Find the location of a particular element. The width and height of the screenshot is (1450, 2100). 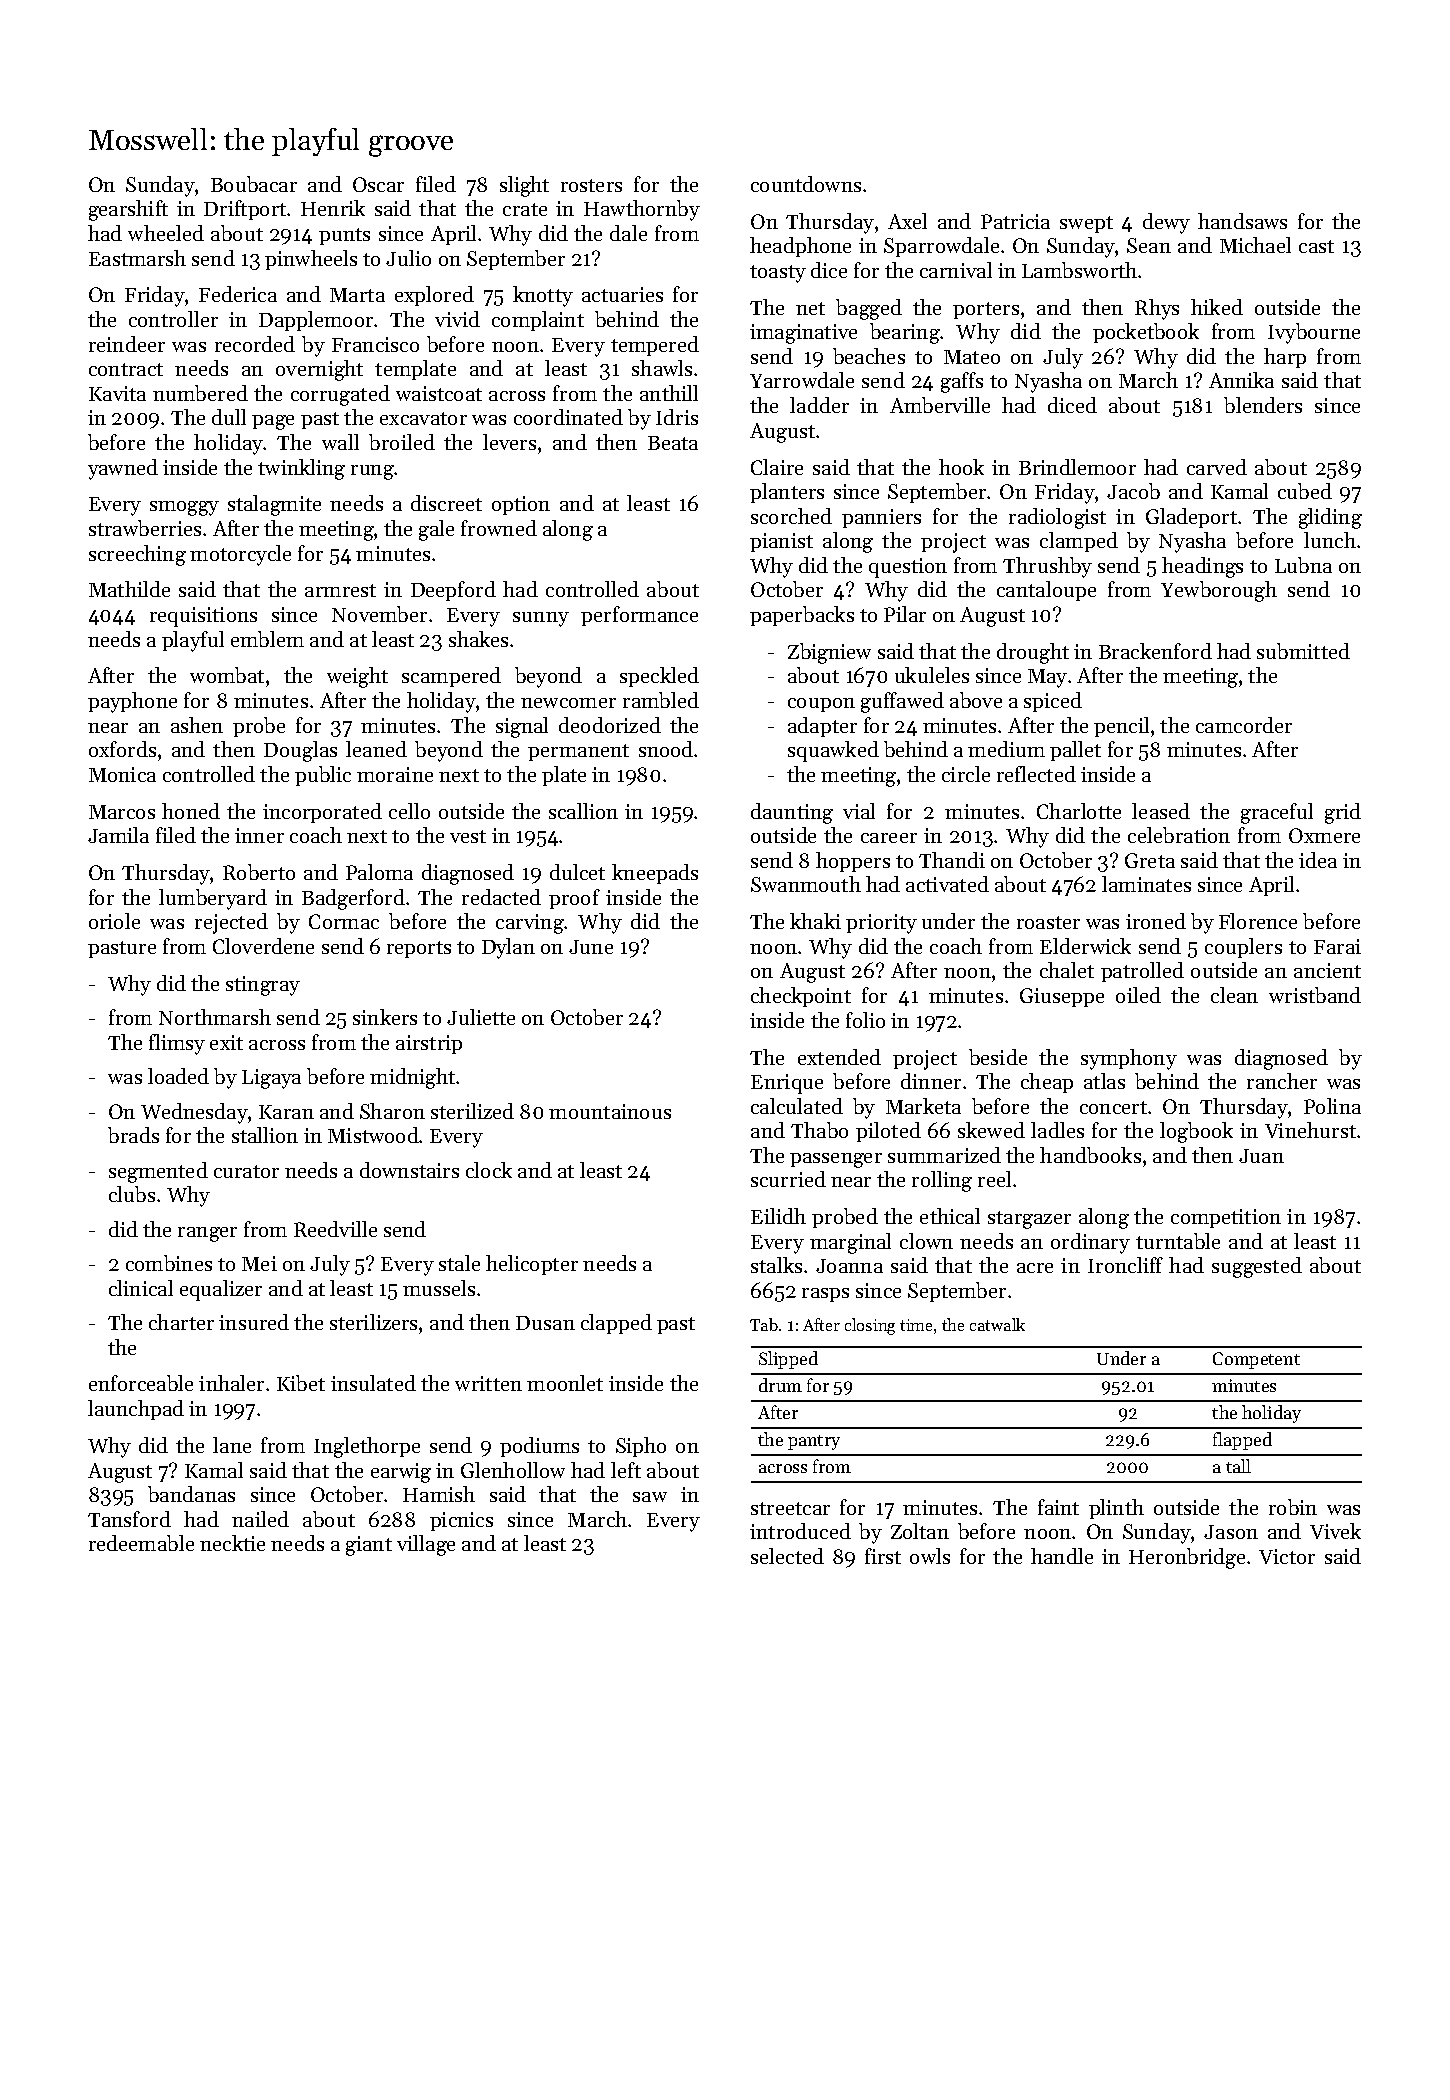

cast is located at coordinates (1316, 246).
